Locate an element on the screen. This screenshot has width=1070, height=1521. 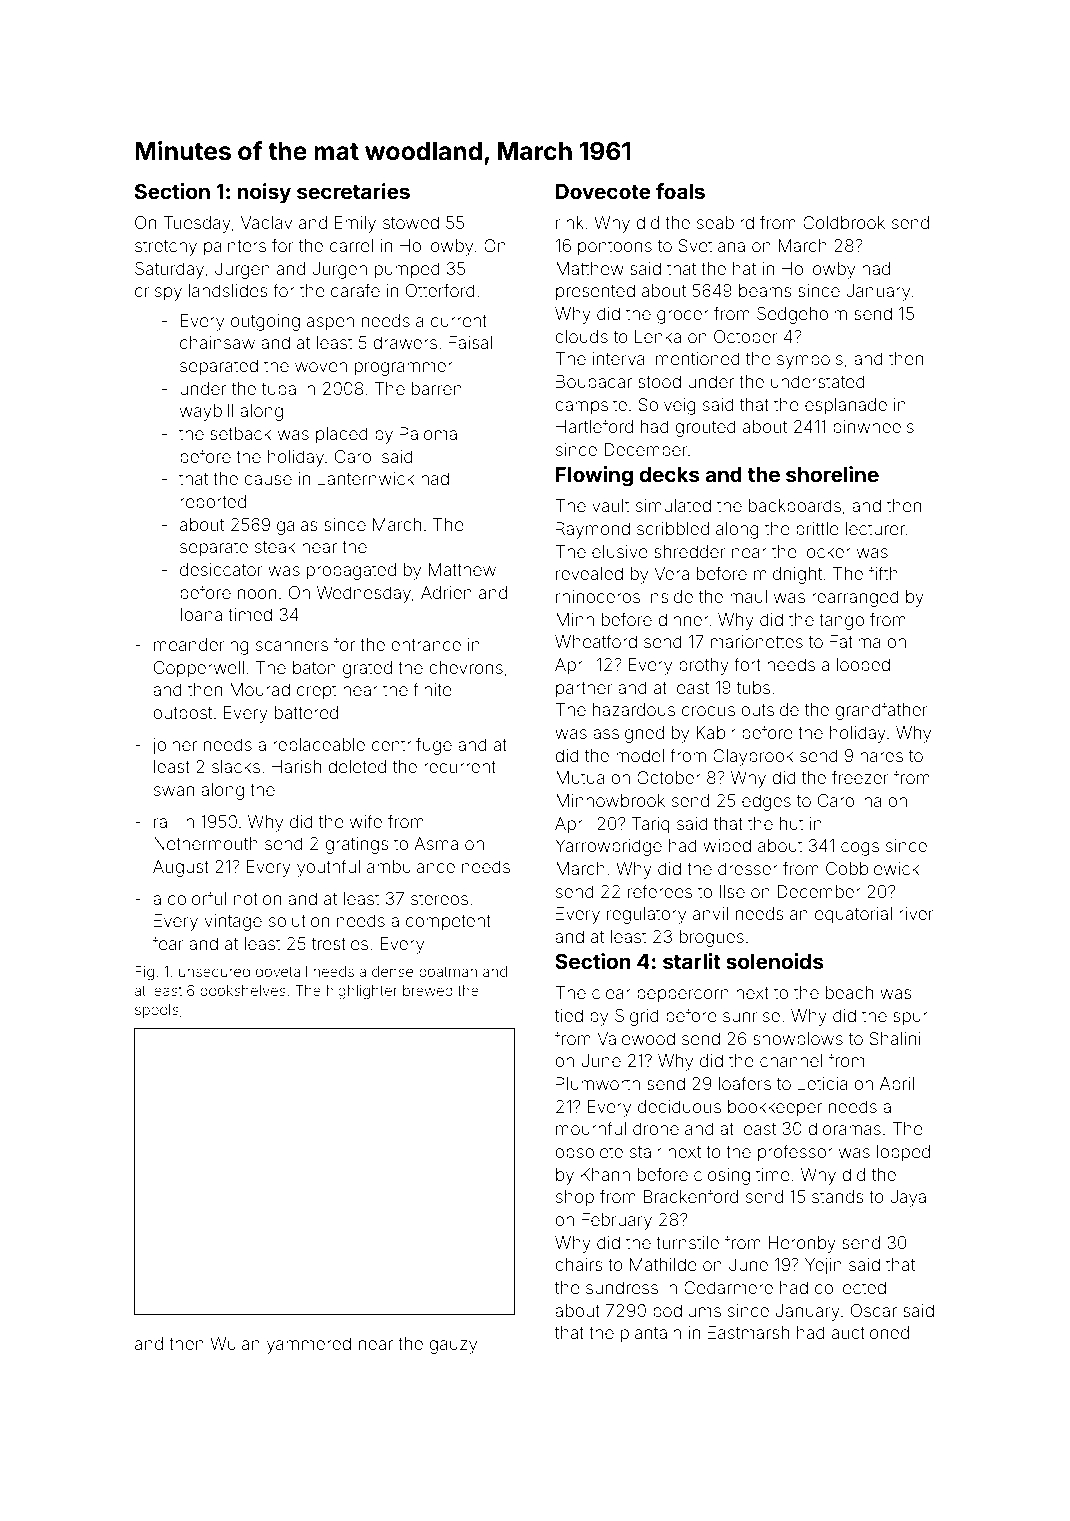
barren is located at coordinates (437, 388).
